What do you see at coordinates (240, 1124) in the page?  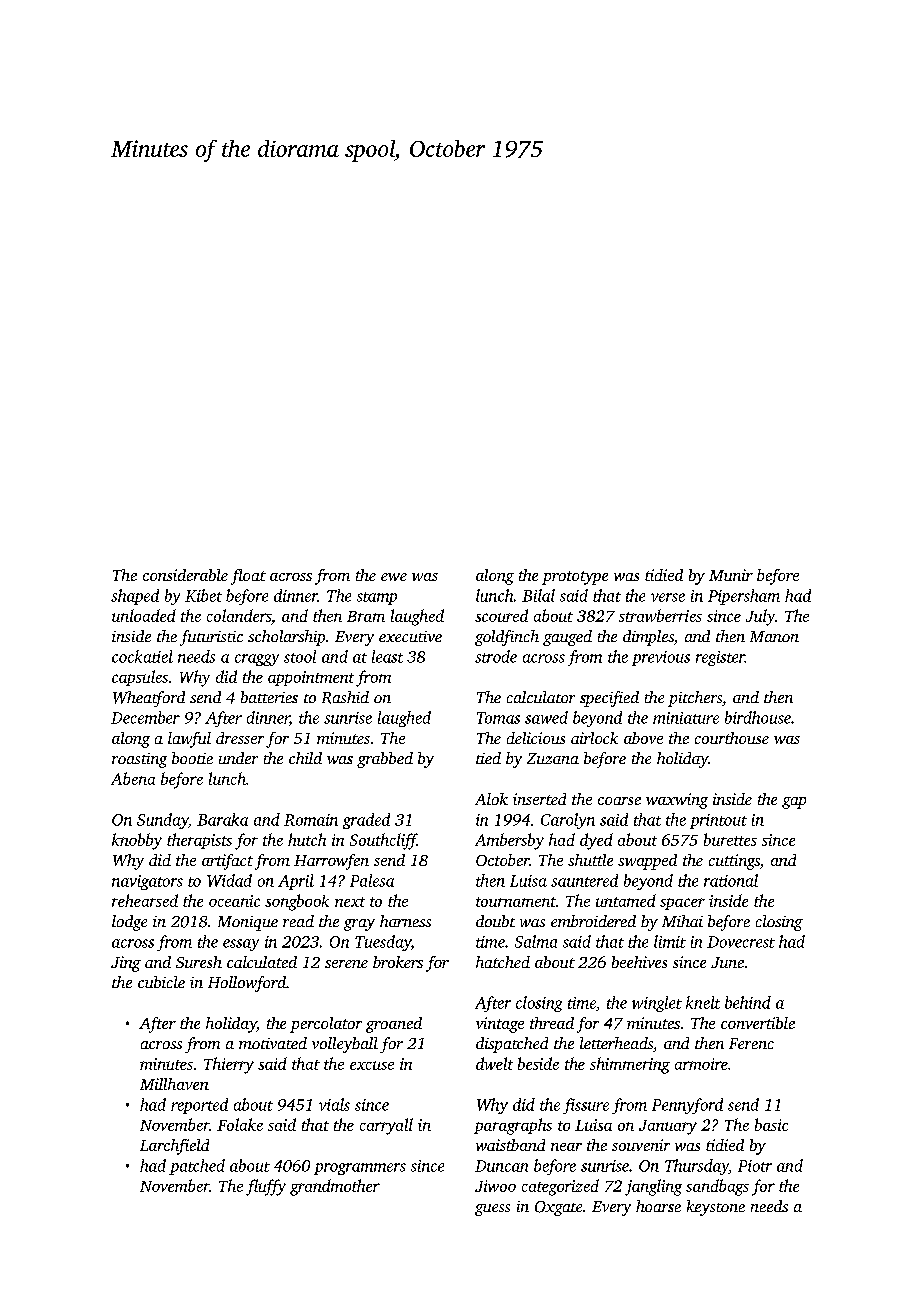 I see `Folake` at bounding box center [240, 1124].
